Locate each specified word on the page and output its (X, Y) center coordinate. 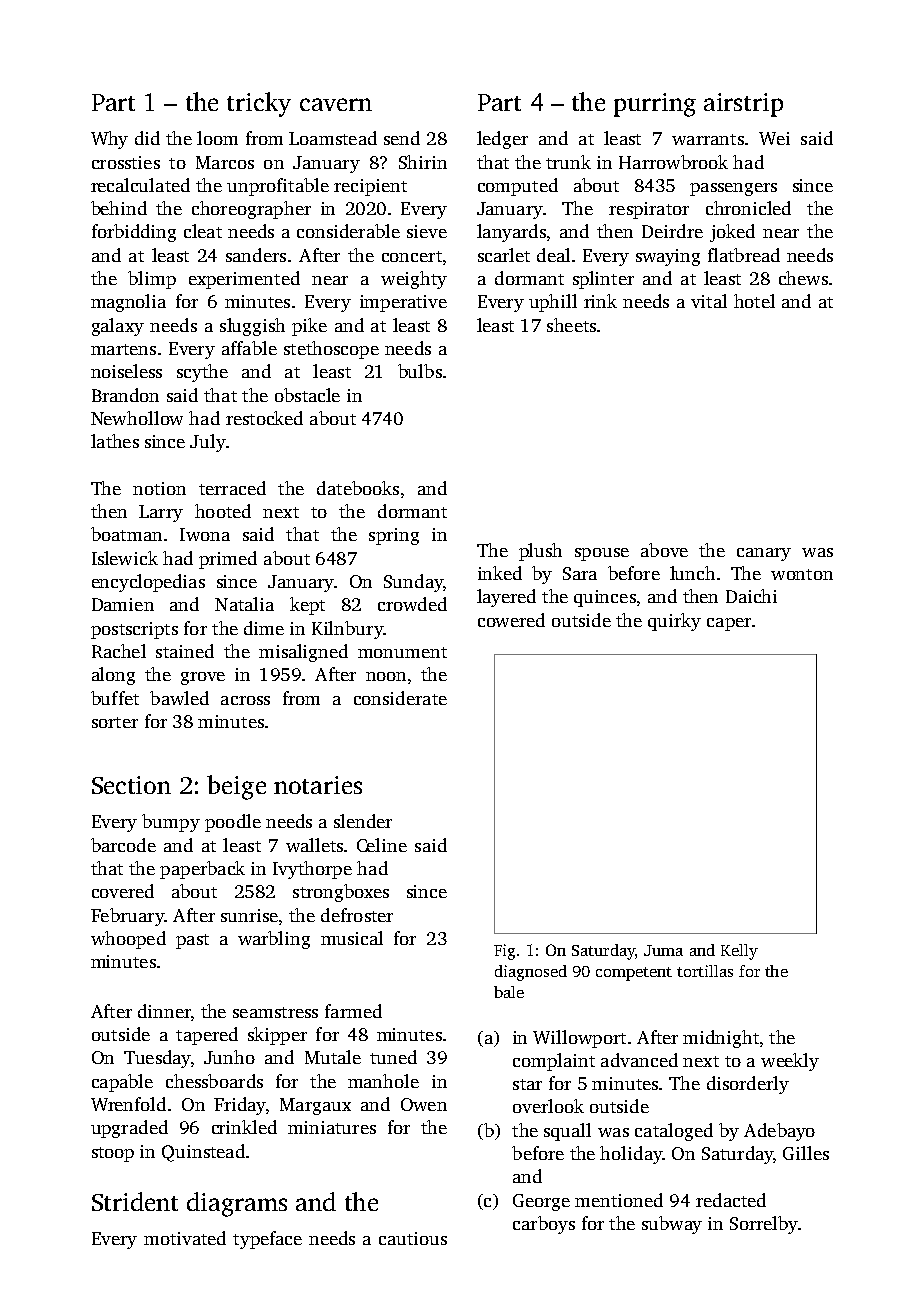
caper (729, 624)
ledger (502, 140)
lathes (115, 441)
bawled (179, 698)
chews (803, 278)
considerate (400, 698)
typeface (267, 1240)
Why (109, 140)
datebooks (358, 488)
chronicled (748, 208)
